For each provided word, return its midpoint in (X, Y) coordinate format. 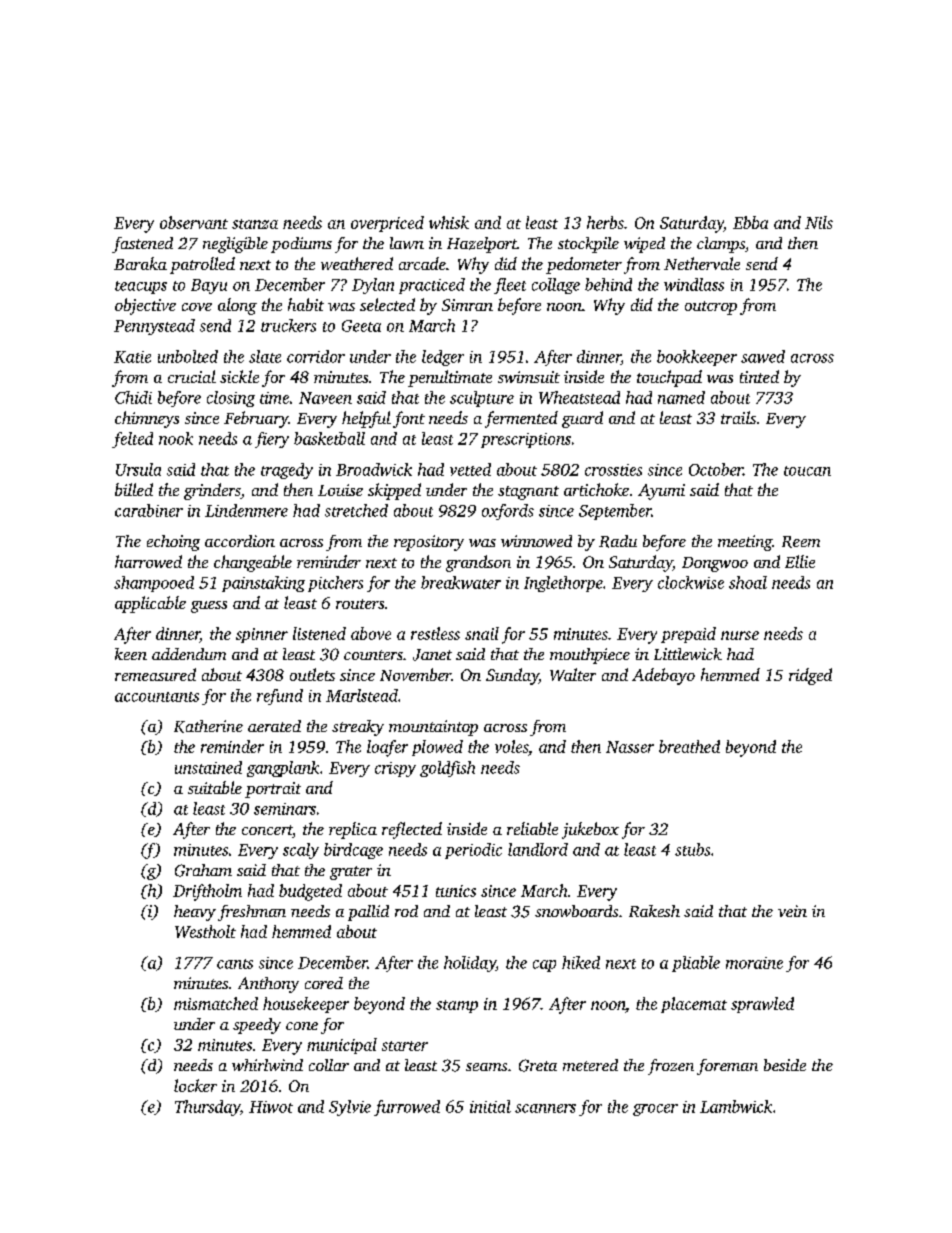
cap (544, 966)
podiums (301, 245)
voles (511, 746)
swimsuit (529, 377)
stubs (692, 849)
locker (195, 1085)
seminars (285, 809)
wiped (644, 245)
